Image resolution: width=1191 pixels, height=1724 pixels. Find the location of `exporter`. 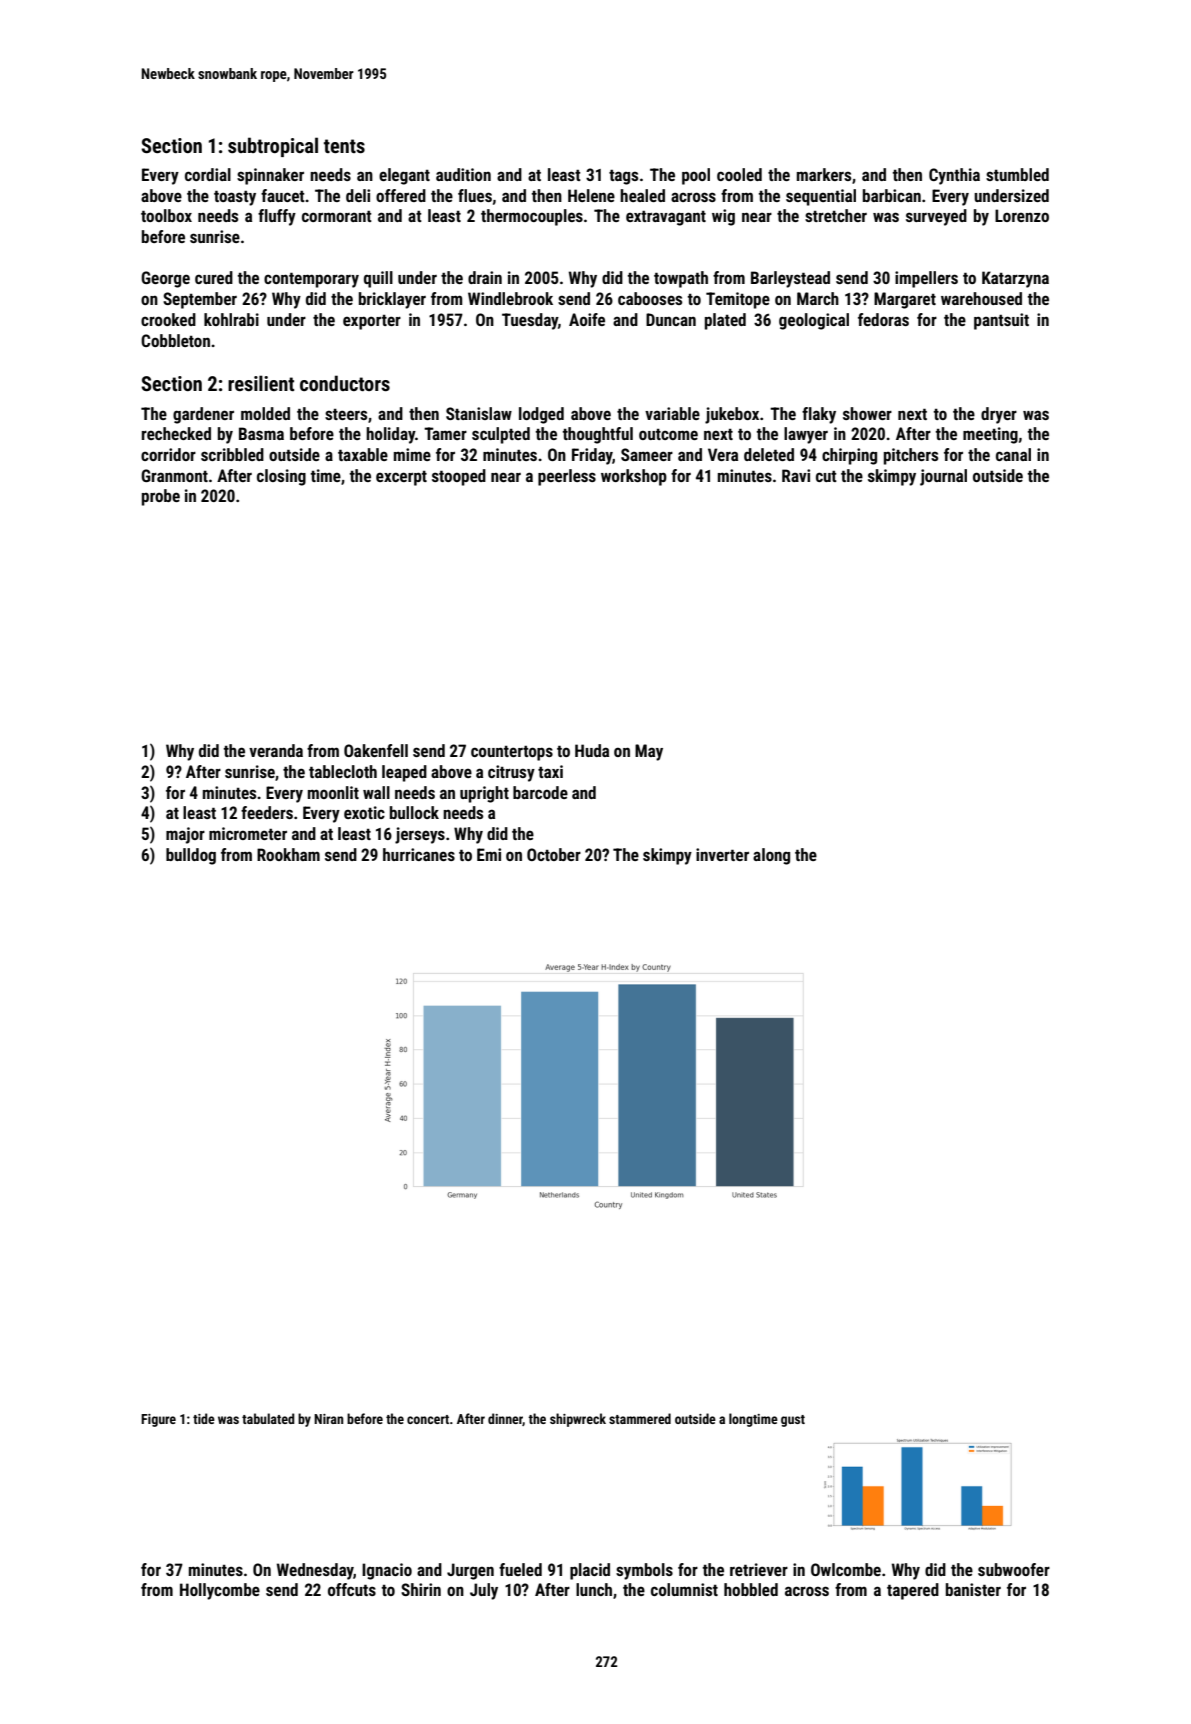

exporter is located at coordinates (372, 322).
